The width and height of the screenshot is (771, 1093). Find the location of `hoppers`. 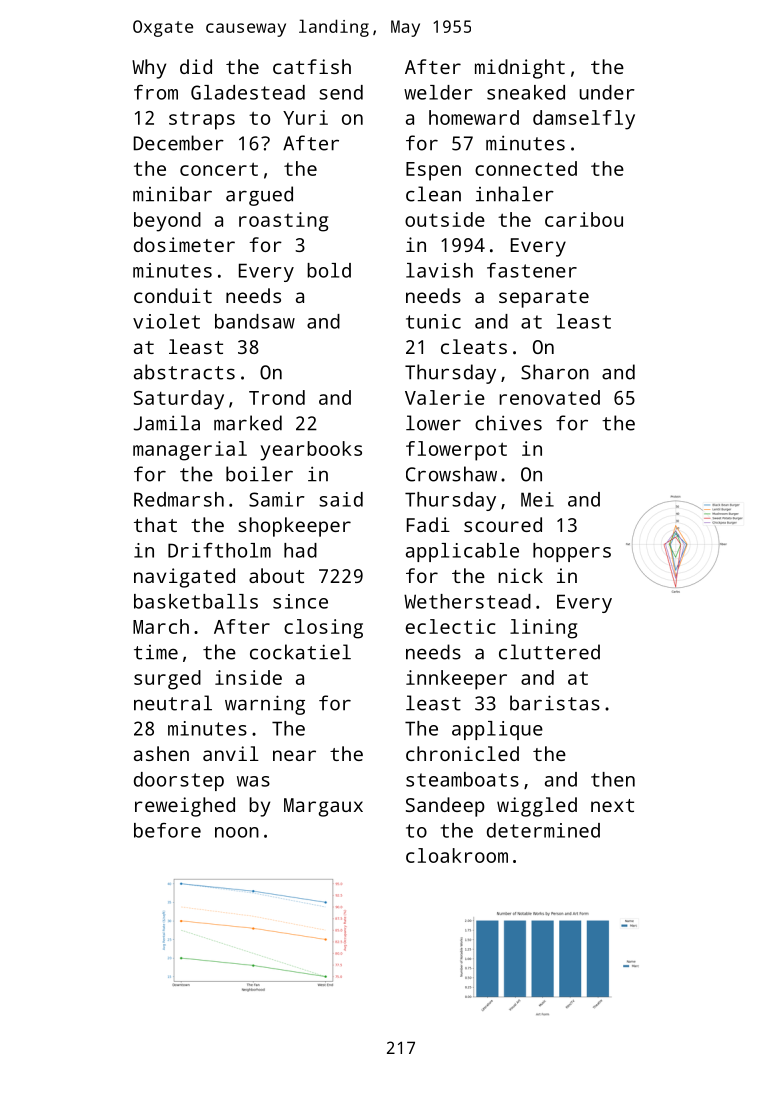

hoppers is located at coordinates (572, 552).
